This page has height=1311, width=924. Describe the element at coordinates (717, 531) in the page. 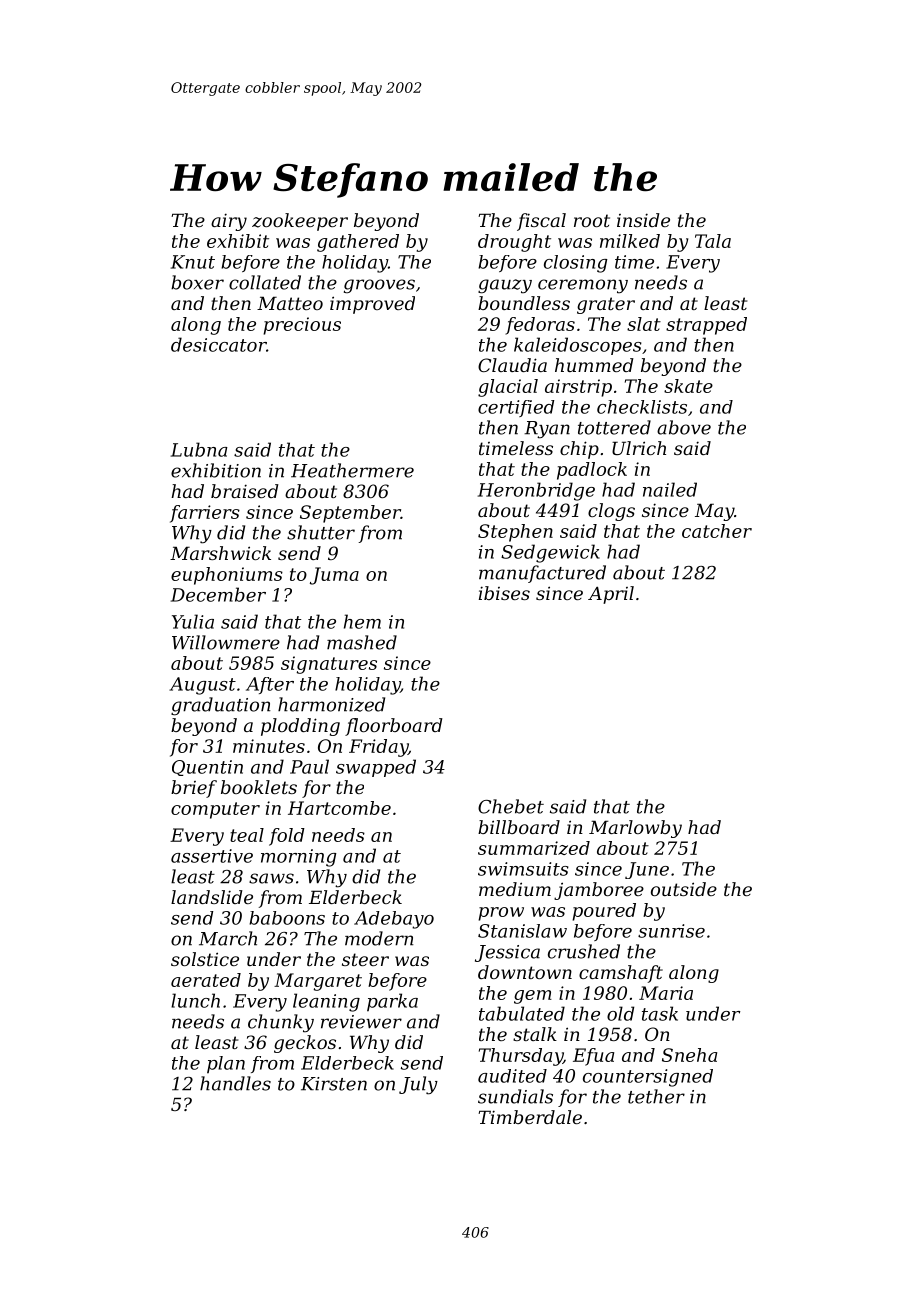

I see `catcher` at that location.
